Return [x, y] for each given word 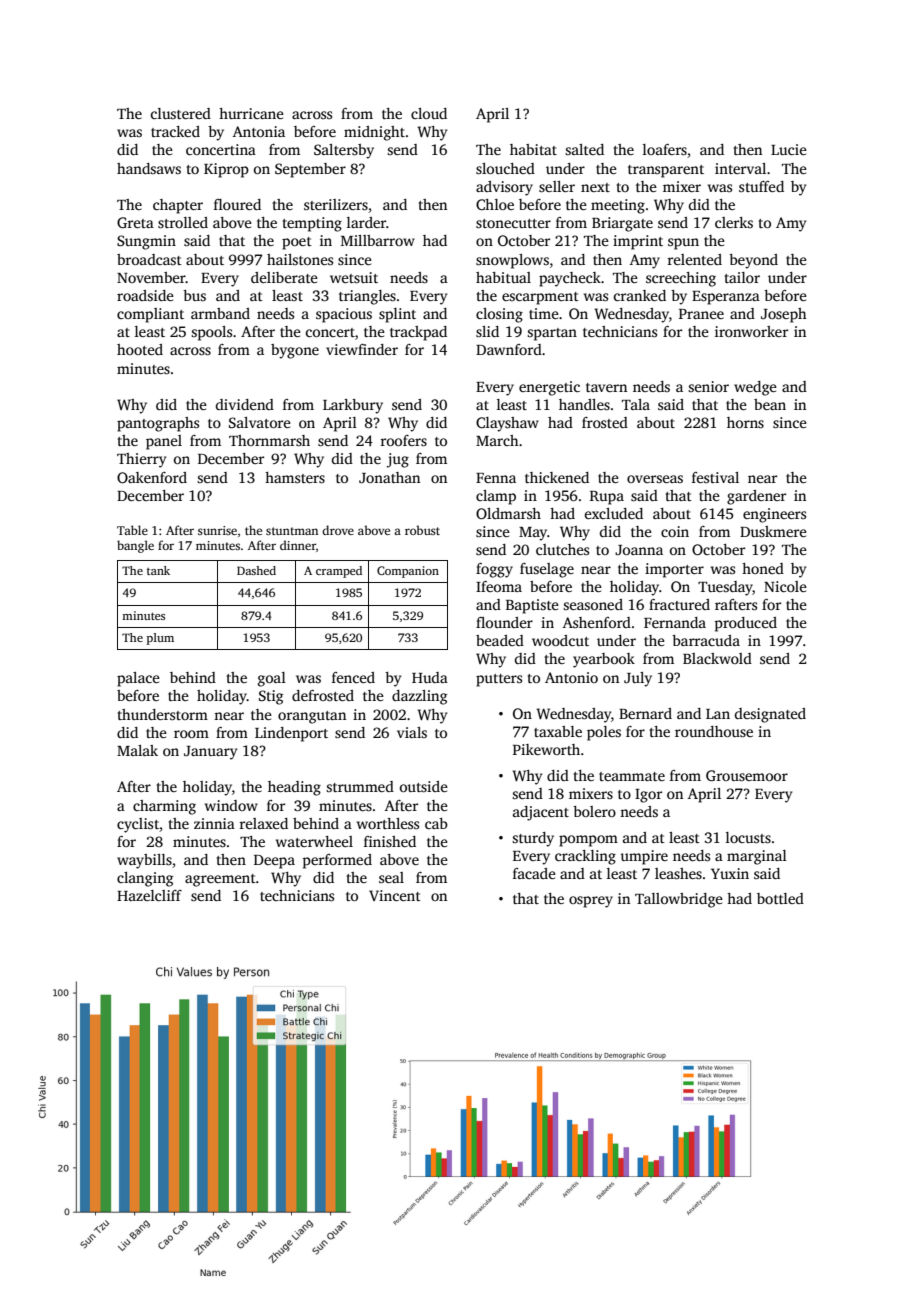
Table [132, 530]
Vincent [395, 895]
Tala [636, 404]
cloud [429, 113]
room [191, 734]
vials [412, 732]
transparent [666, 171]
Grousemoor [747, 775]
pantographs [158, 424]
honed [763, 568]
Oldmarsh [508, 513]
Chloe [495, 204]
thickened [557, 477]
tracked [175, 131]
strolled [183, 222]
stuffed [761, 186]
